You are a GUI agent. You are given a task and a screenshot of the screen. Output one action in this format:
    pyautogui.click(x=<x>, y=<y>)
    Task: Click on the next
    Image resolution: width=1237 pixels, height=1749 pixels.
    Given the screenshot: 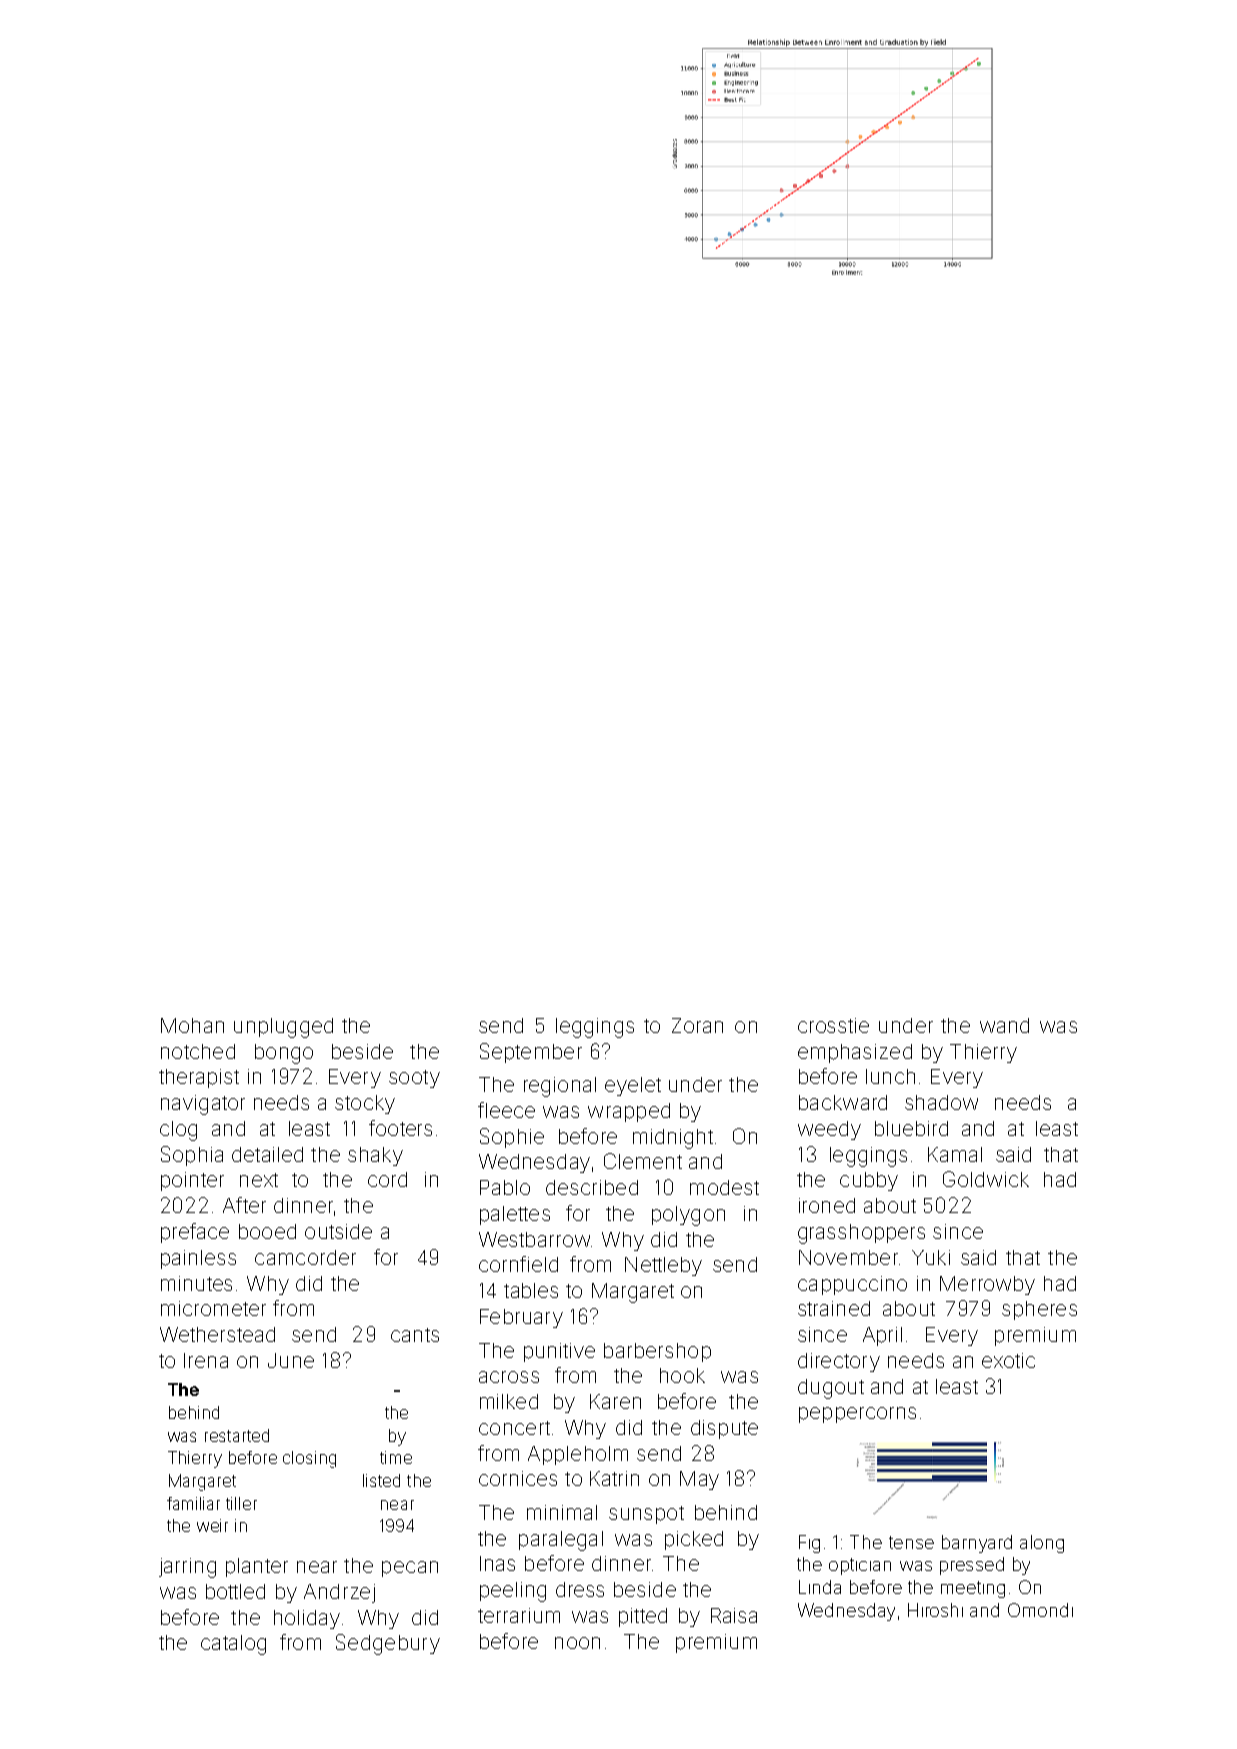 What is the action you would take?
    pyautogui.click(x=259, y=1180)
